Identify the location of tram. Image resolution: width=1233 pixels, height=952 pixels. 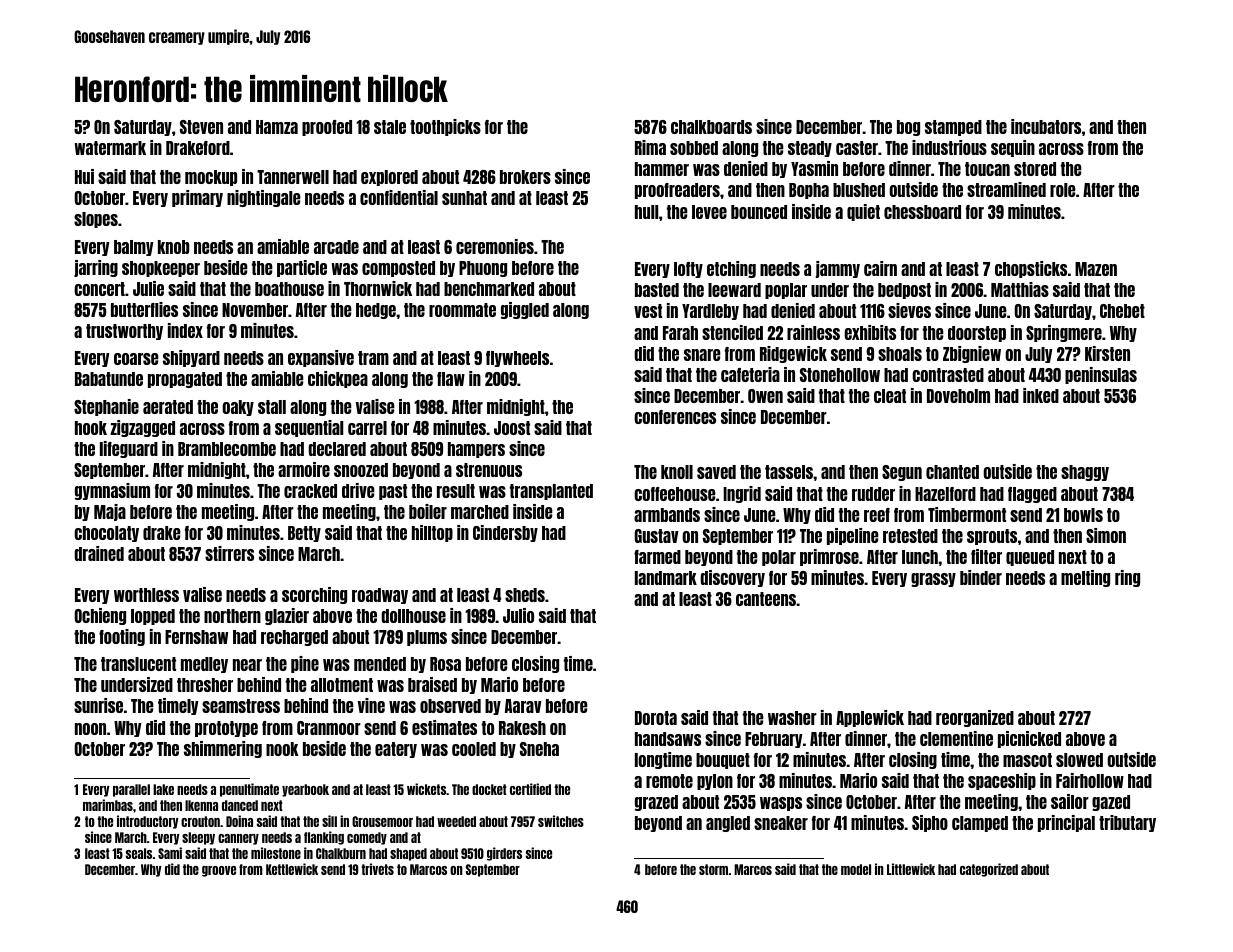
(373, 358).
